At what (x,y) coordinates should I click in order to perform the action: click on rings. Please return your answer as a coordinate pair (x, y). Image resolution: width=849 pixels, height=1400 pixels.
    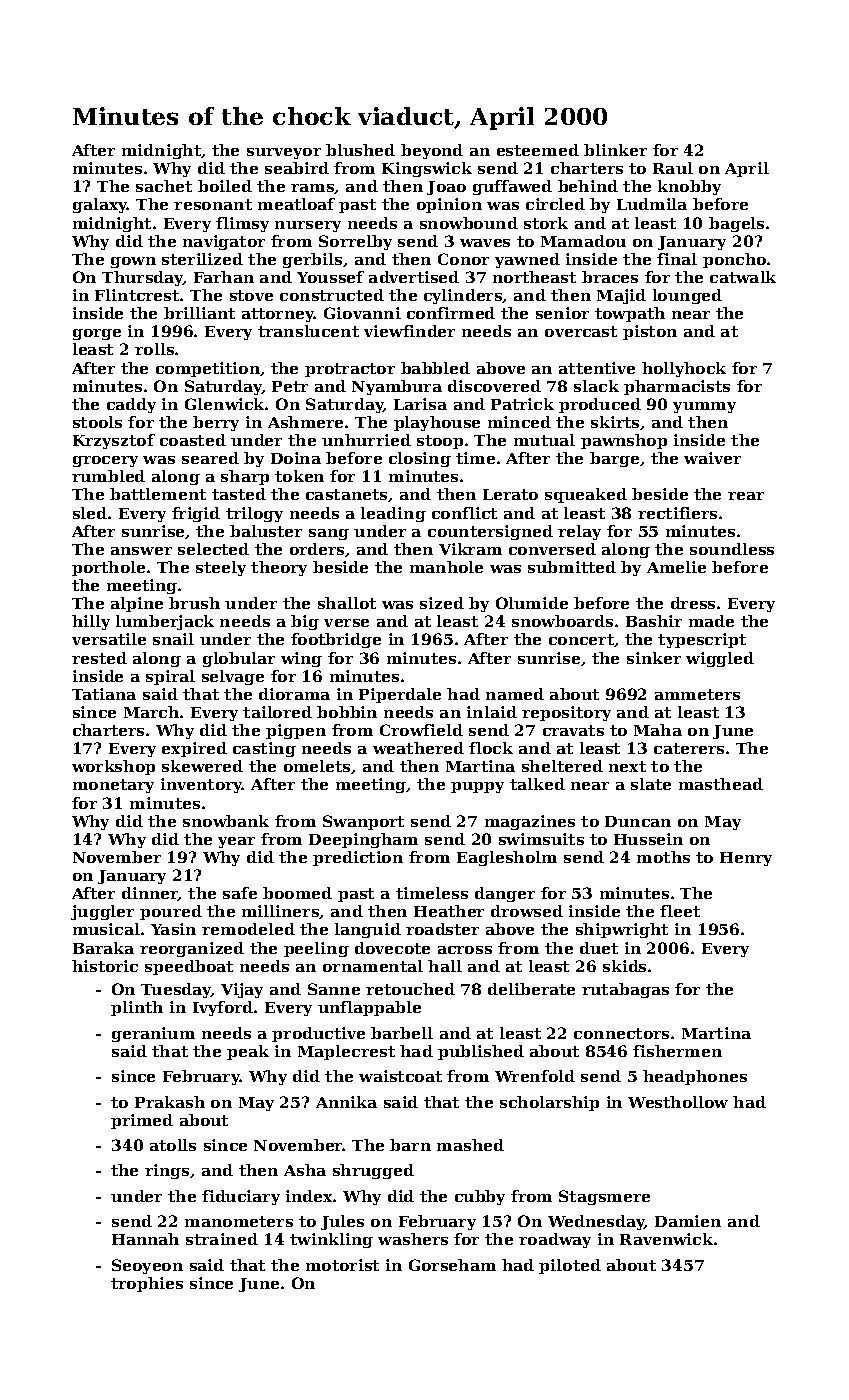
    Looking at the image, I should click on (167, 1171).
